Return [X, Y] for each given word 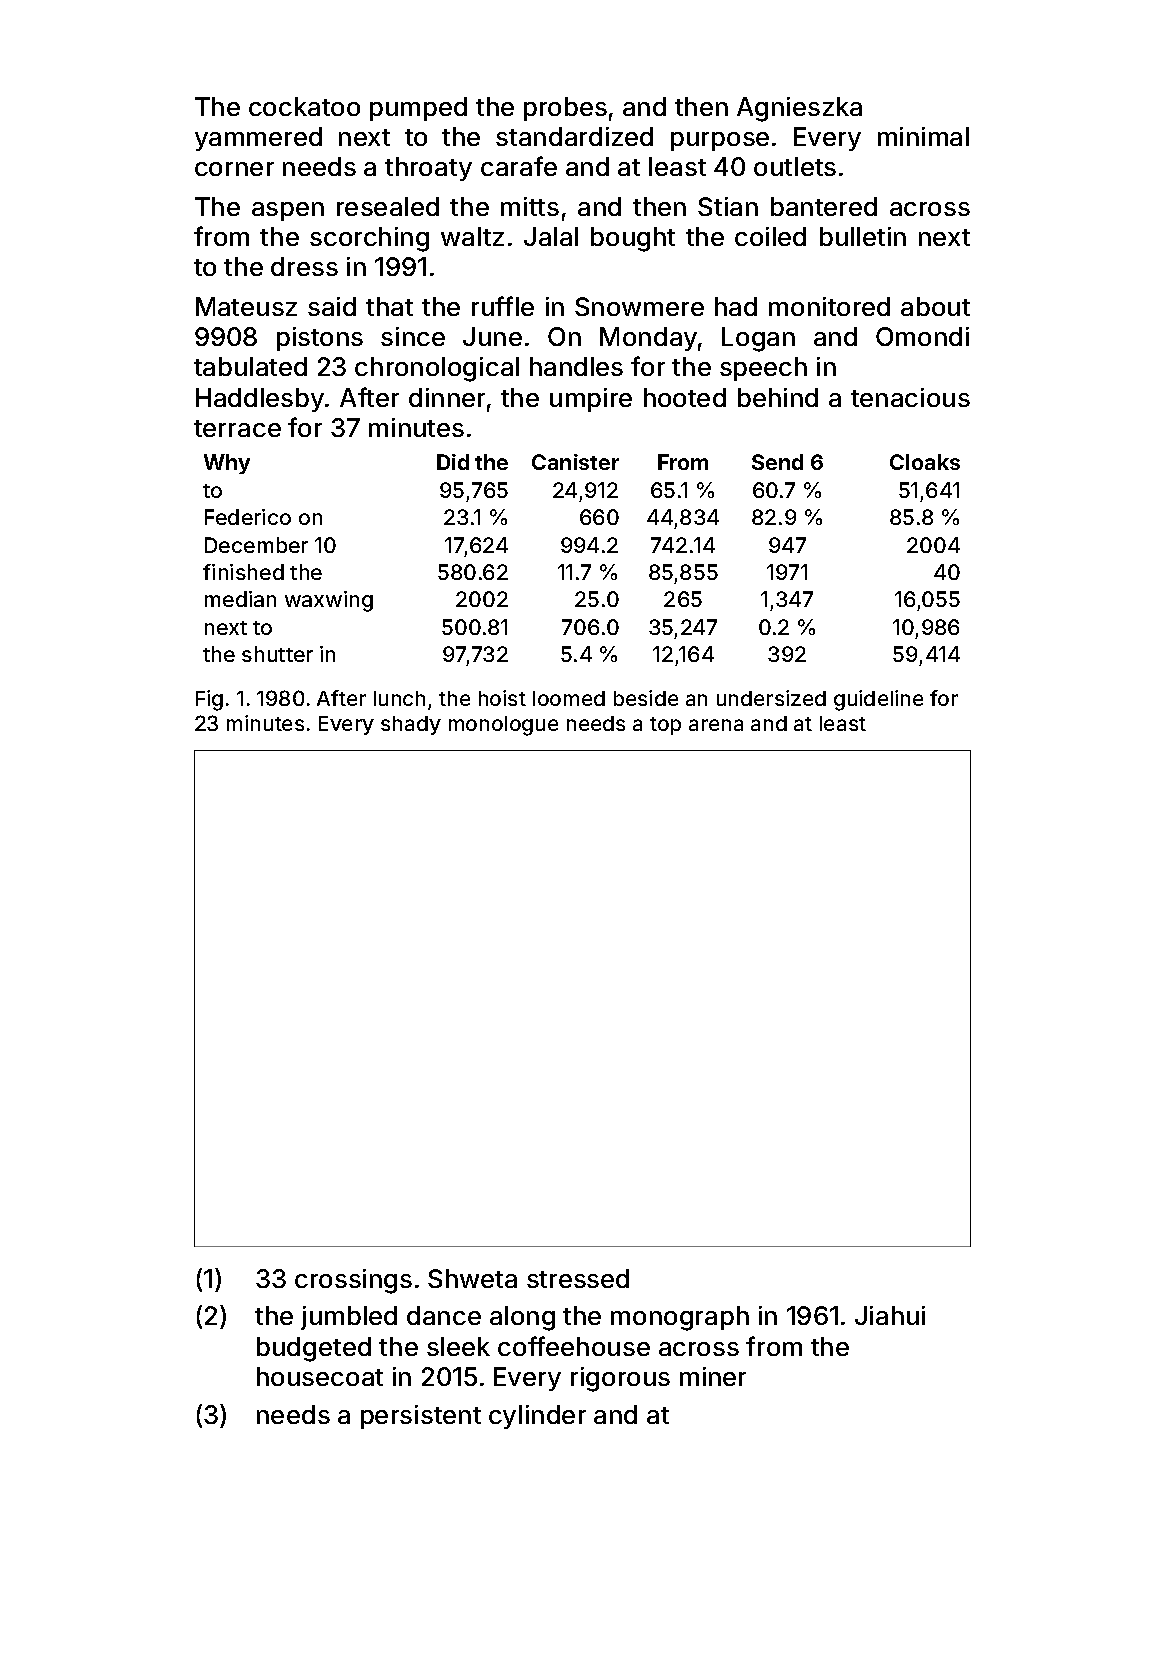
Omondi [922, 336]
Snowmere [639, 306]
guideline [878, 700]
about [935, 306]
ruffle [503, 306]
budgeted [314, 1349]
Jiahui [890, 1315]
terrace [237, 428]
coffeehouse [574, 1346]
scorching [369, 239]
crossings [353, 1281]
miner [713, 1376]
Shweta [472, 1278]
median [240, 599]
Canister [575, 462]
